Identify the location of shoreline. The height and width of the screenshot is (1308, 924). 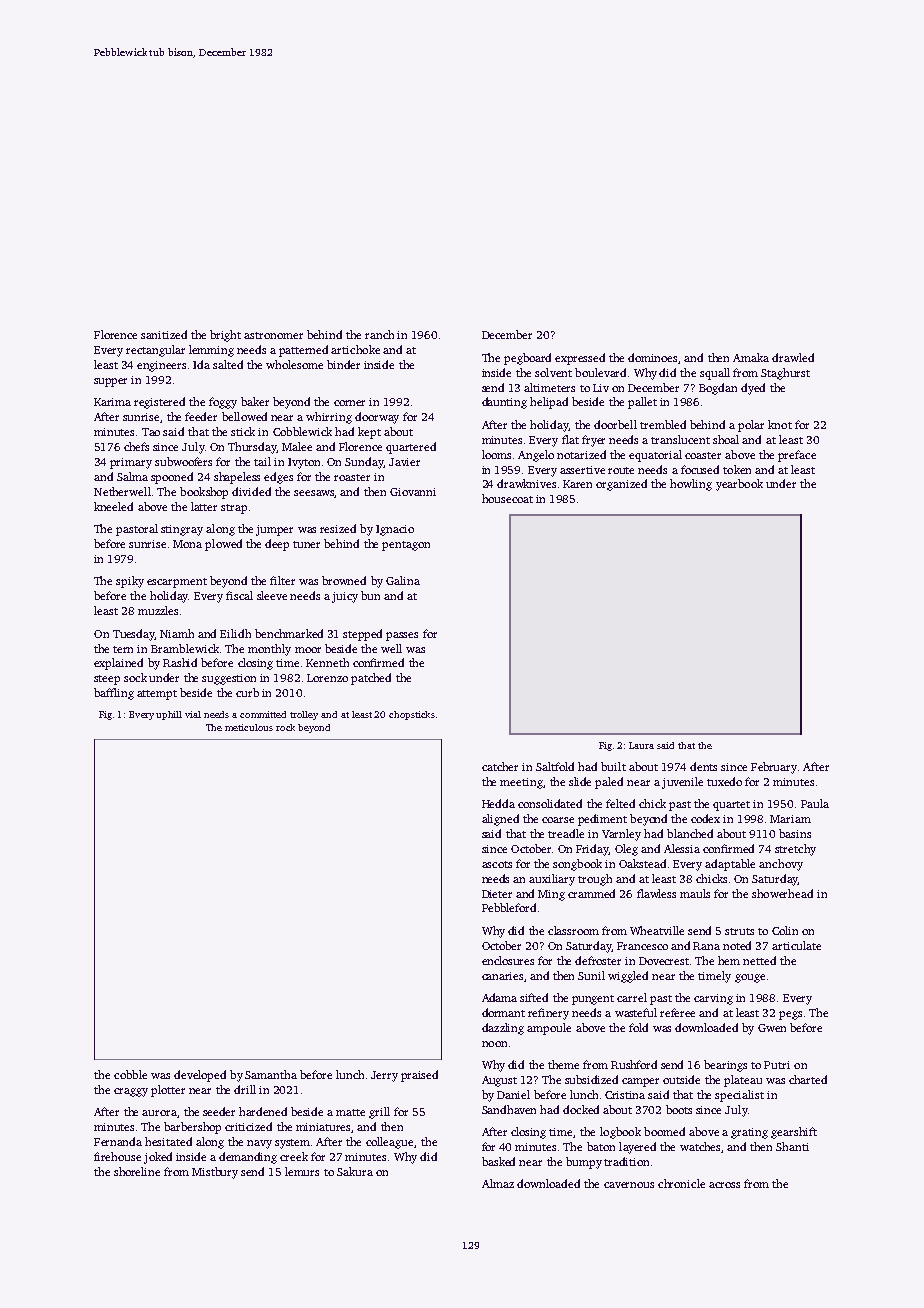
(137, 1171).
